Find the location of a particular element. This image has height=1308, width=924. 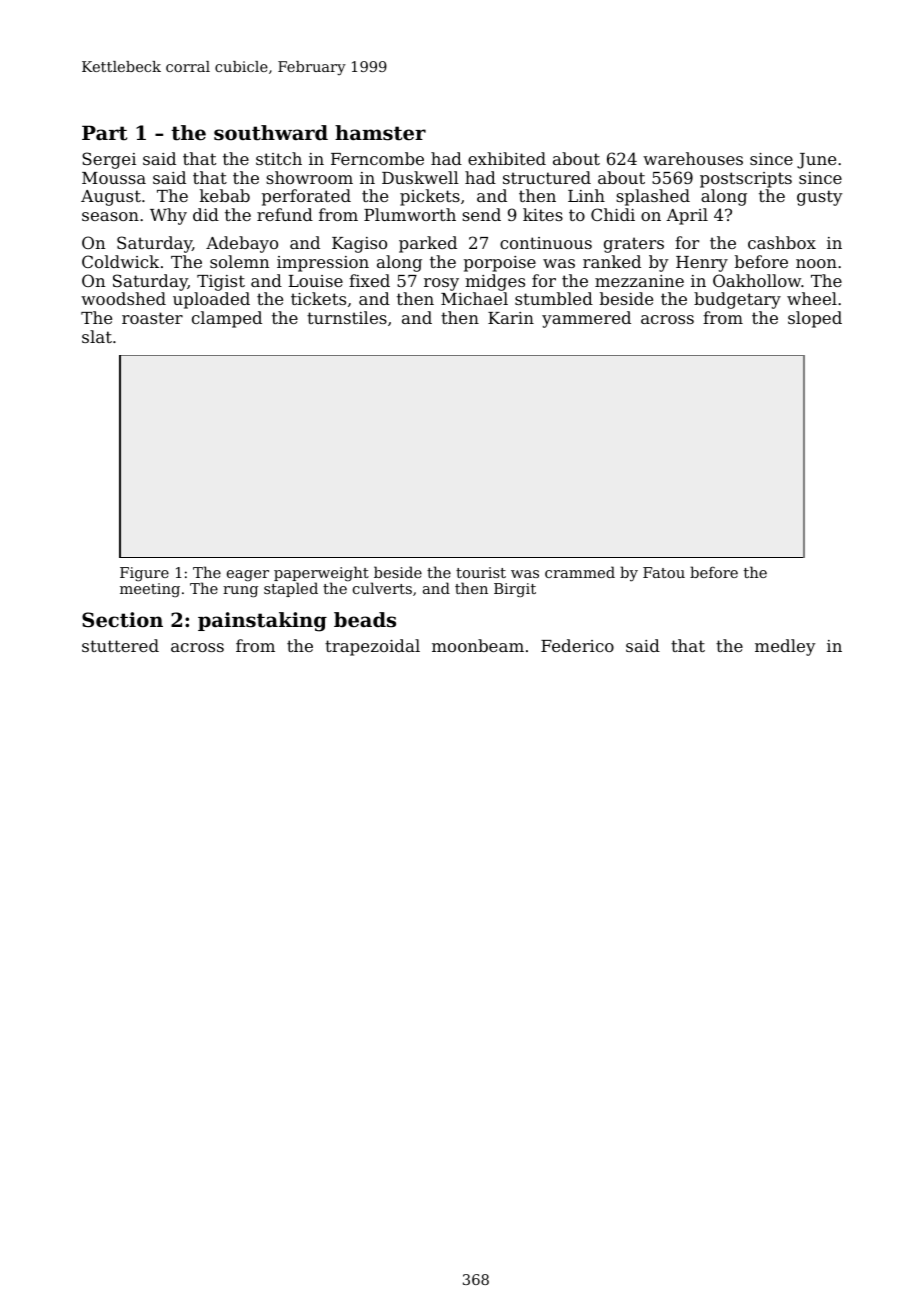

Duskwell is located at coordinates (420, 177).
